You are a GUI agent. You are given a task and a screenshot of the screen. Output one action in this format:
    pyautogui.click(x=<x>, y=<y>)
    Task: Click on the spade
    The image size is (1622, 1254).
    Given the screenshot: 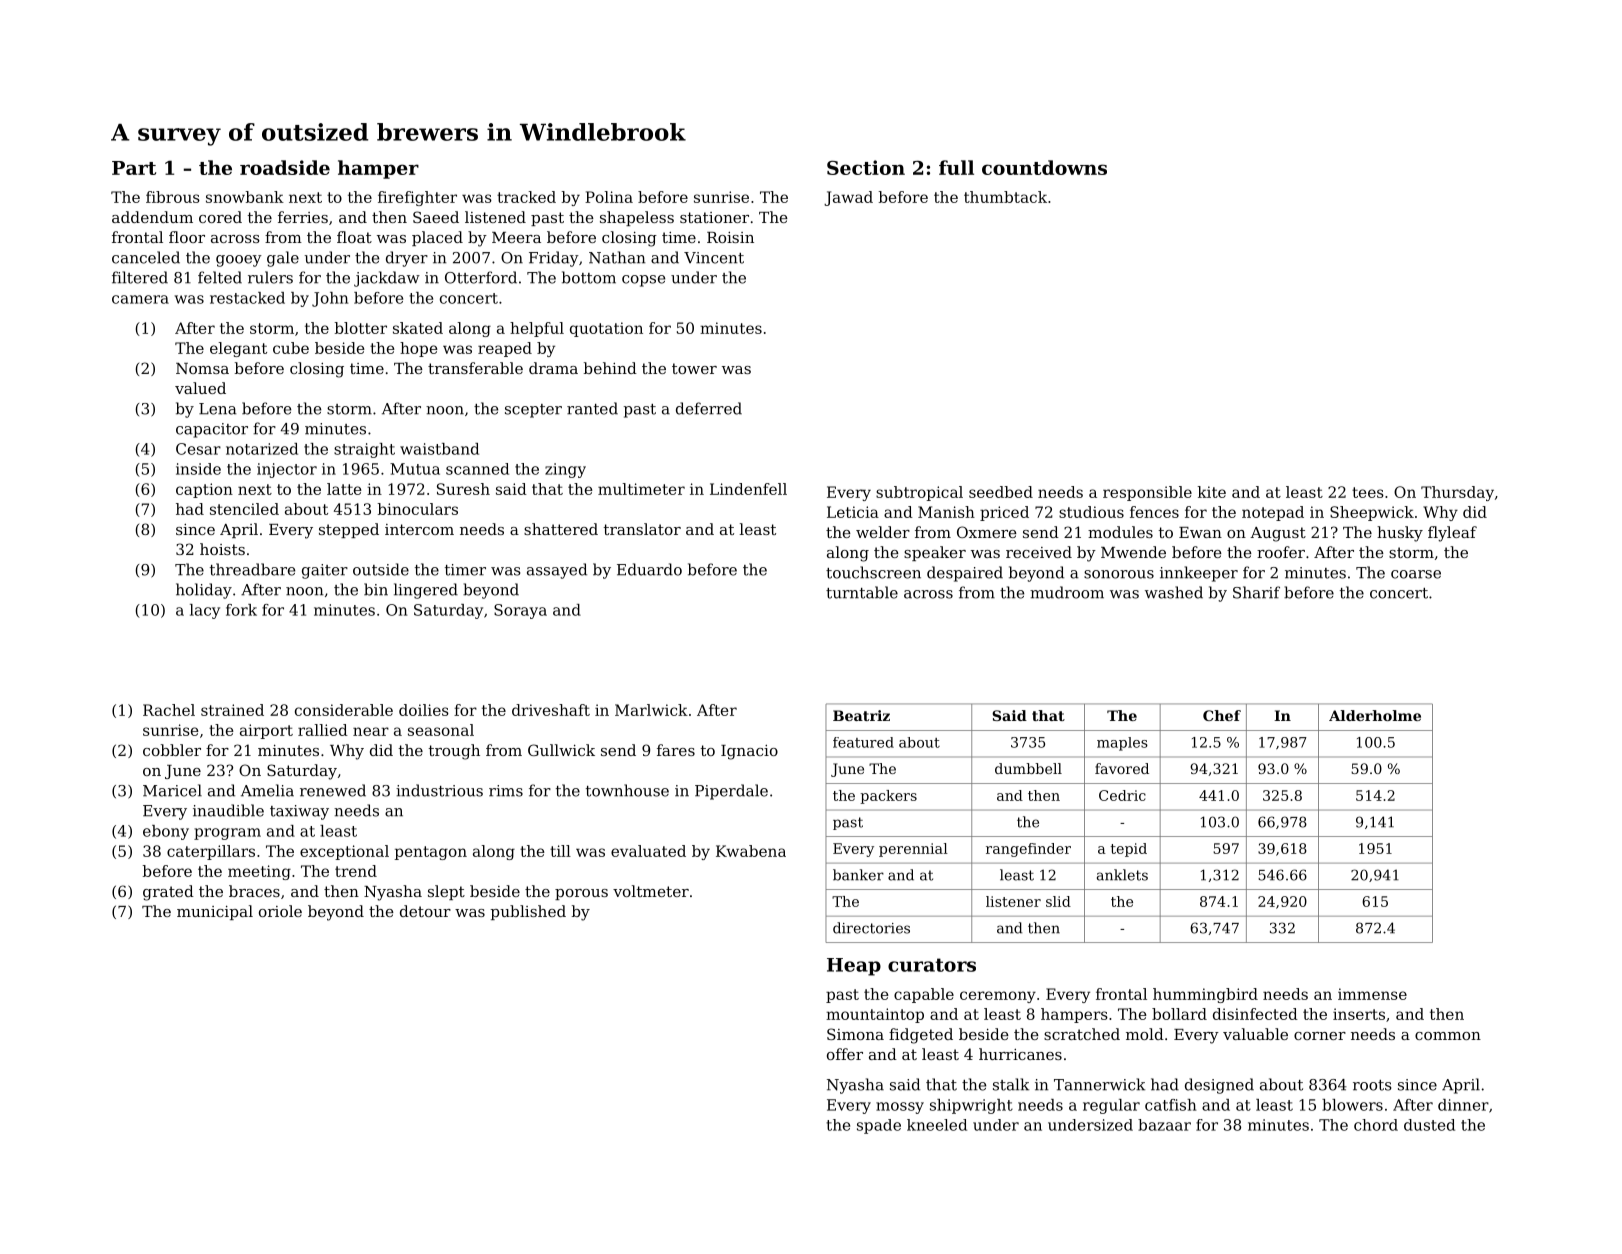 What is the action you would take?
    pyautogui.click(x=879, y=1126)
